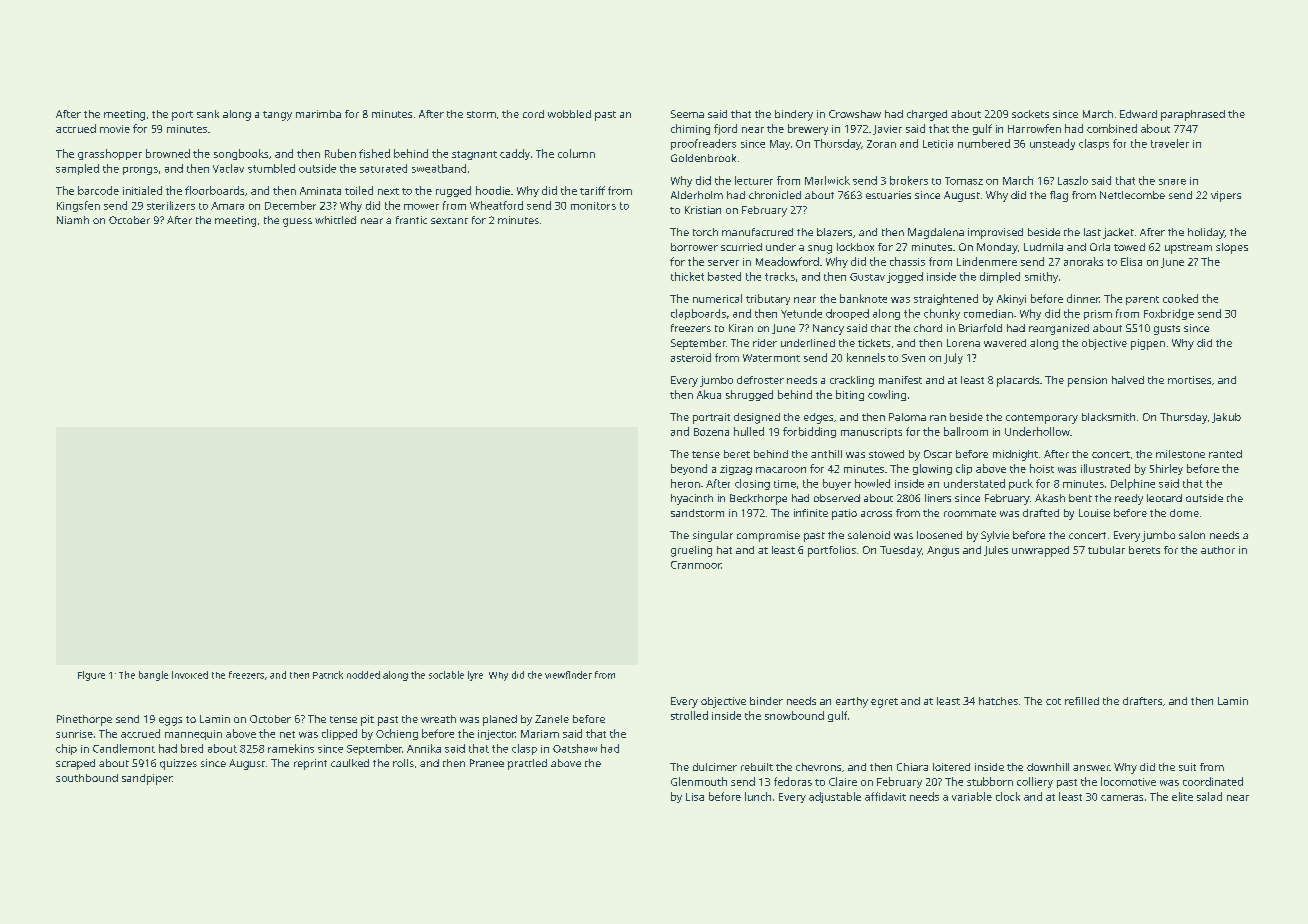  What do you see at coordinates (540, 734) in the image?
I see `Mariam` at bounding box center [540, 734].
